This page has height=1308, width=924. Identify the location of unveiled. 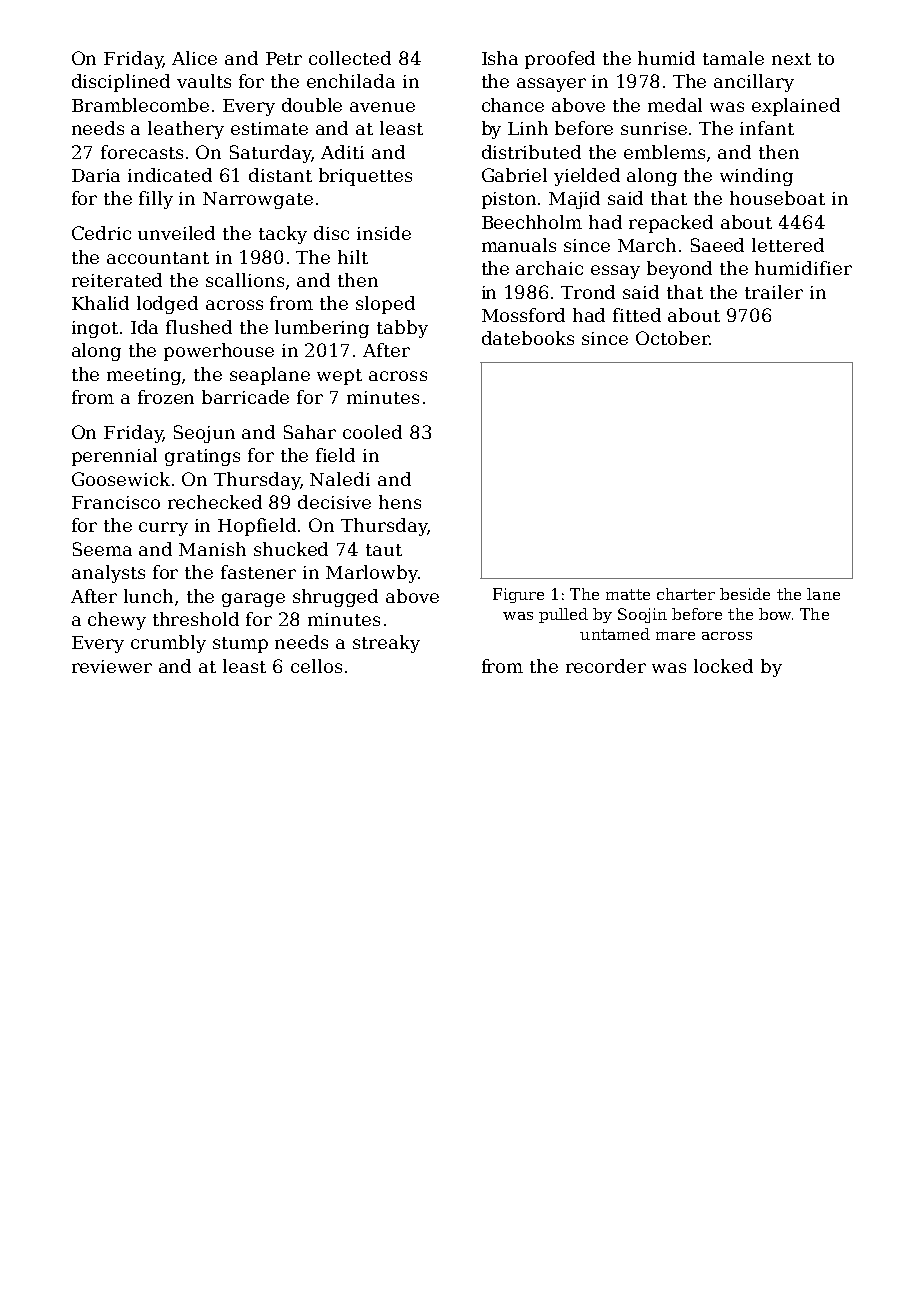
(176, 233).
